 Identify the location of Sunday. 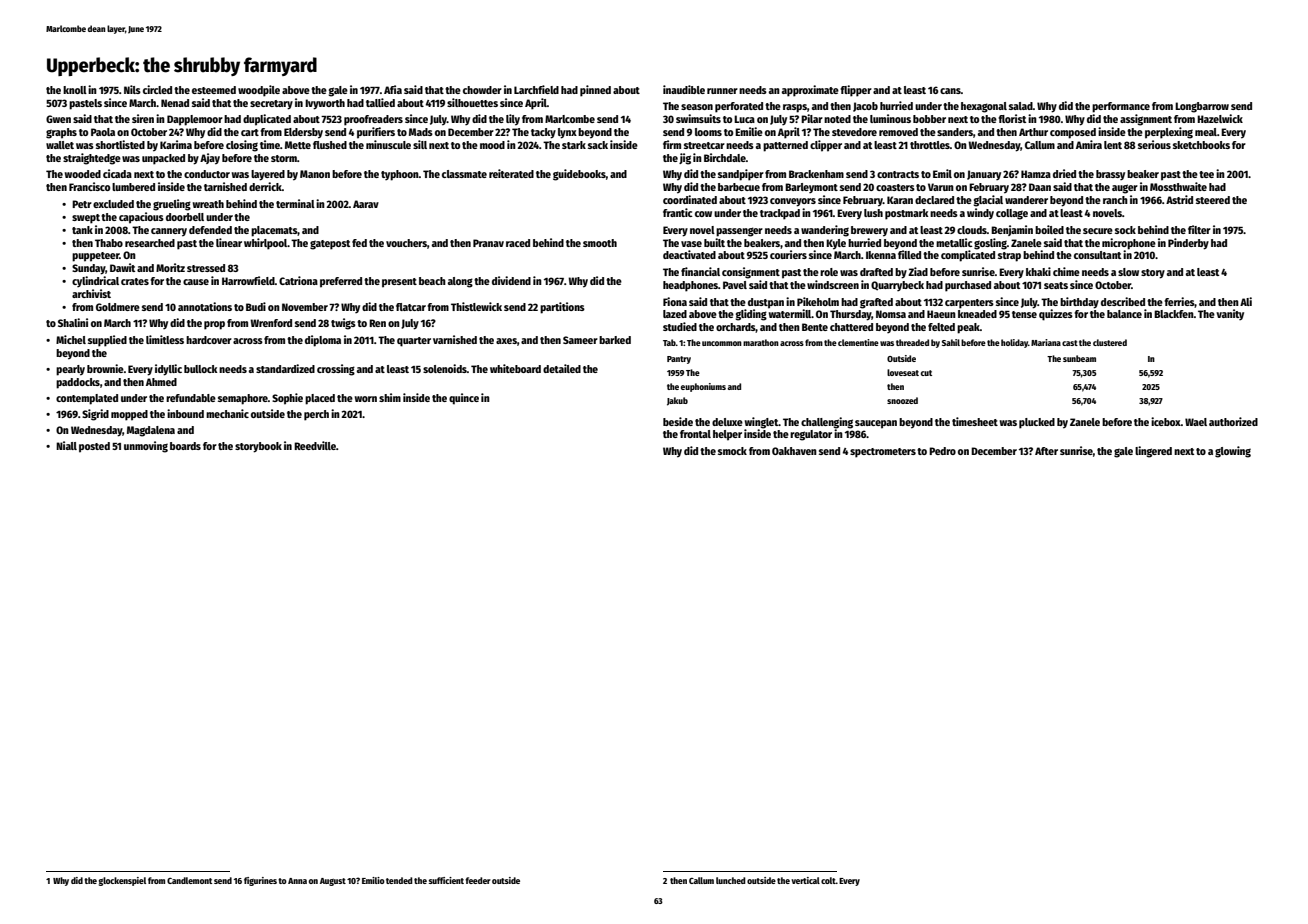
(89, 269).
